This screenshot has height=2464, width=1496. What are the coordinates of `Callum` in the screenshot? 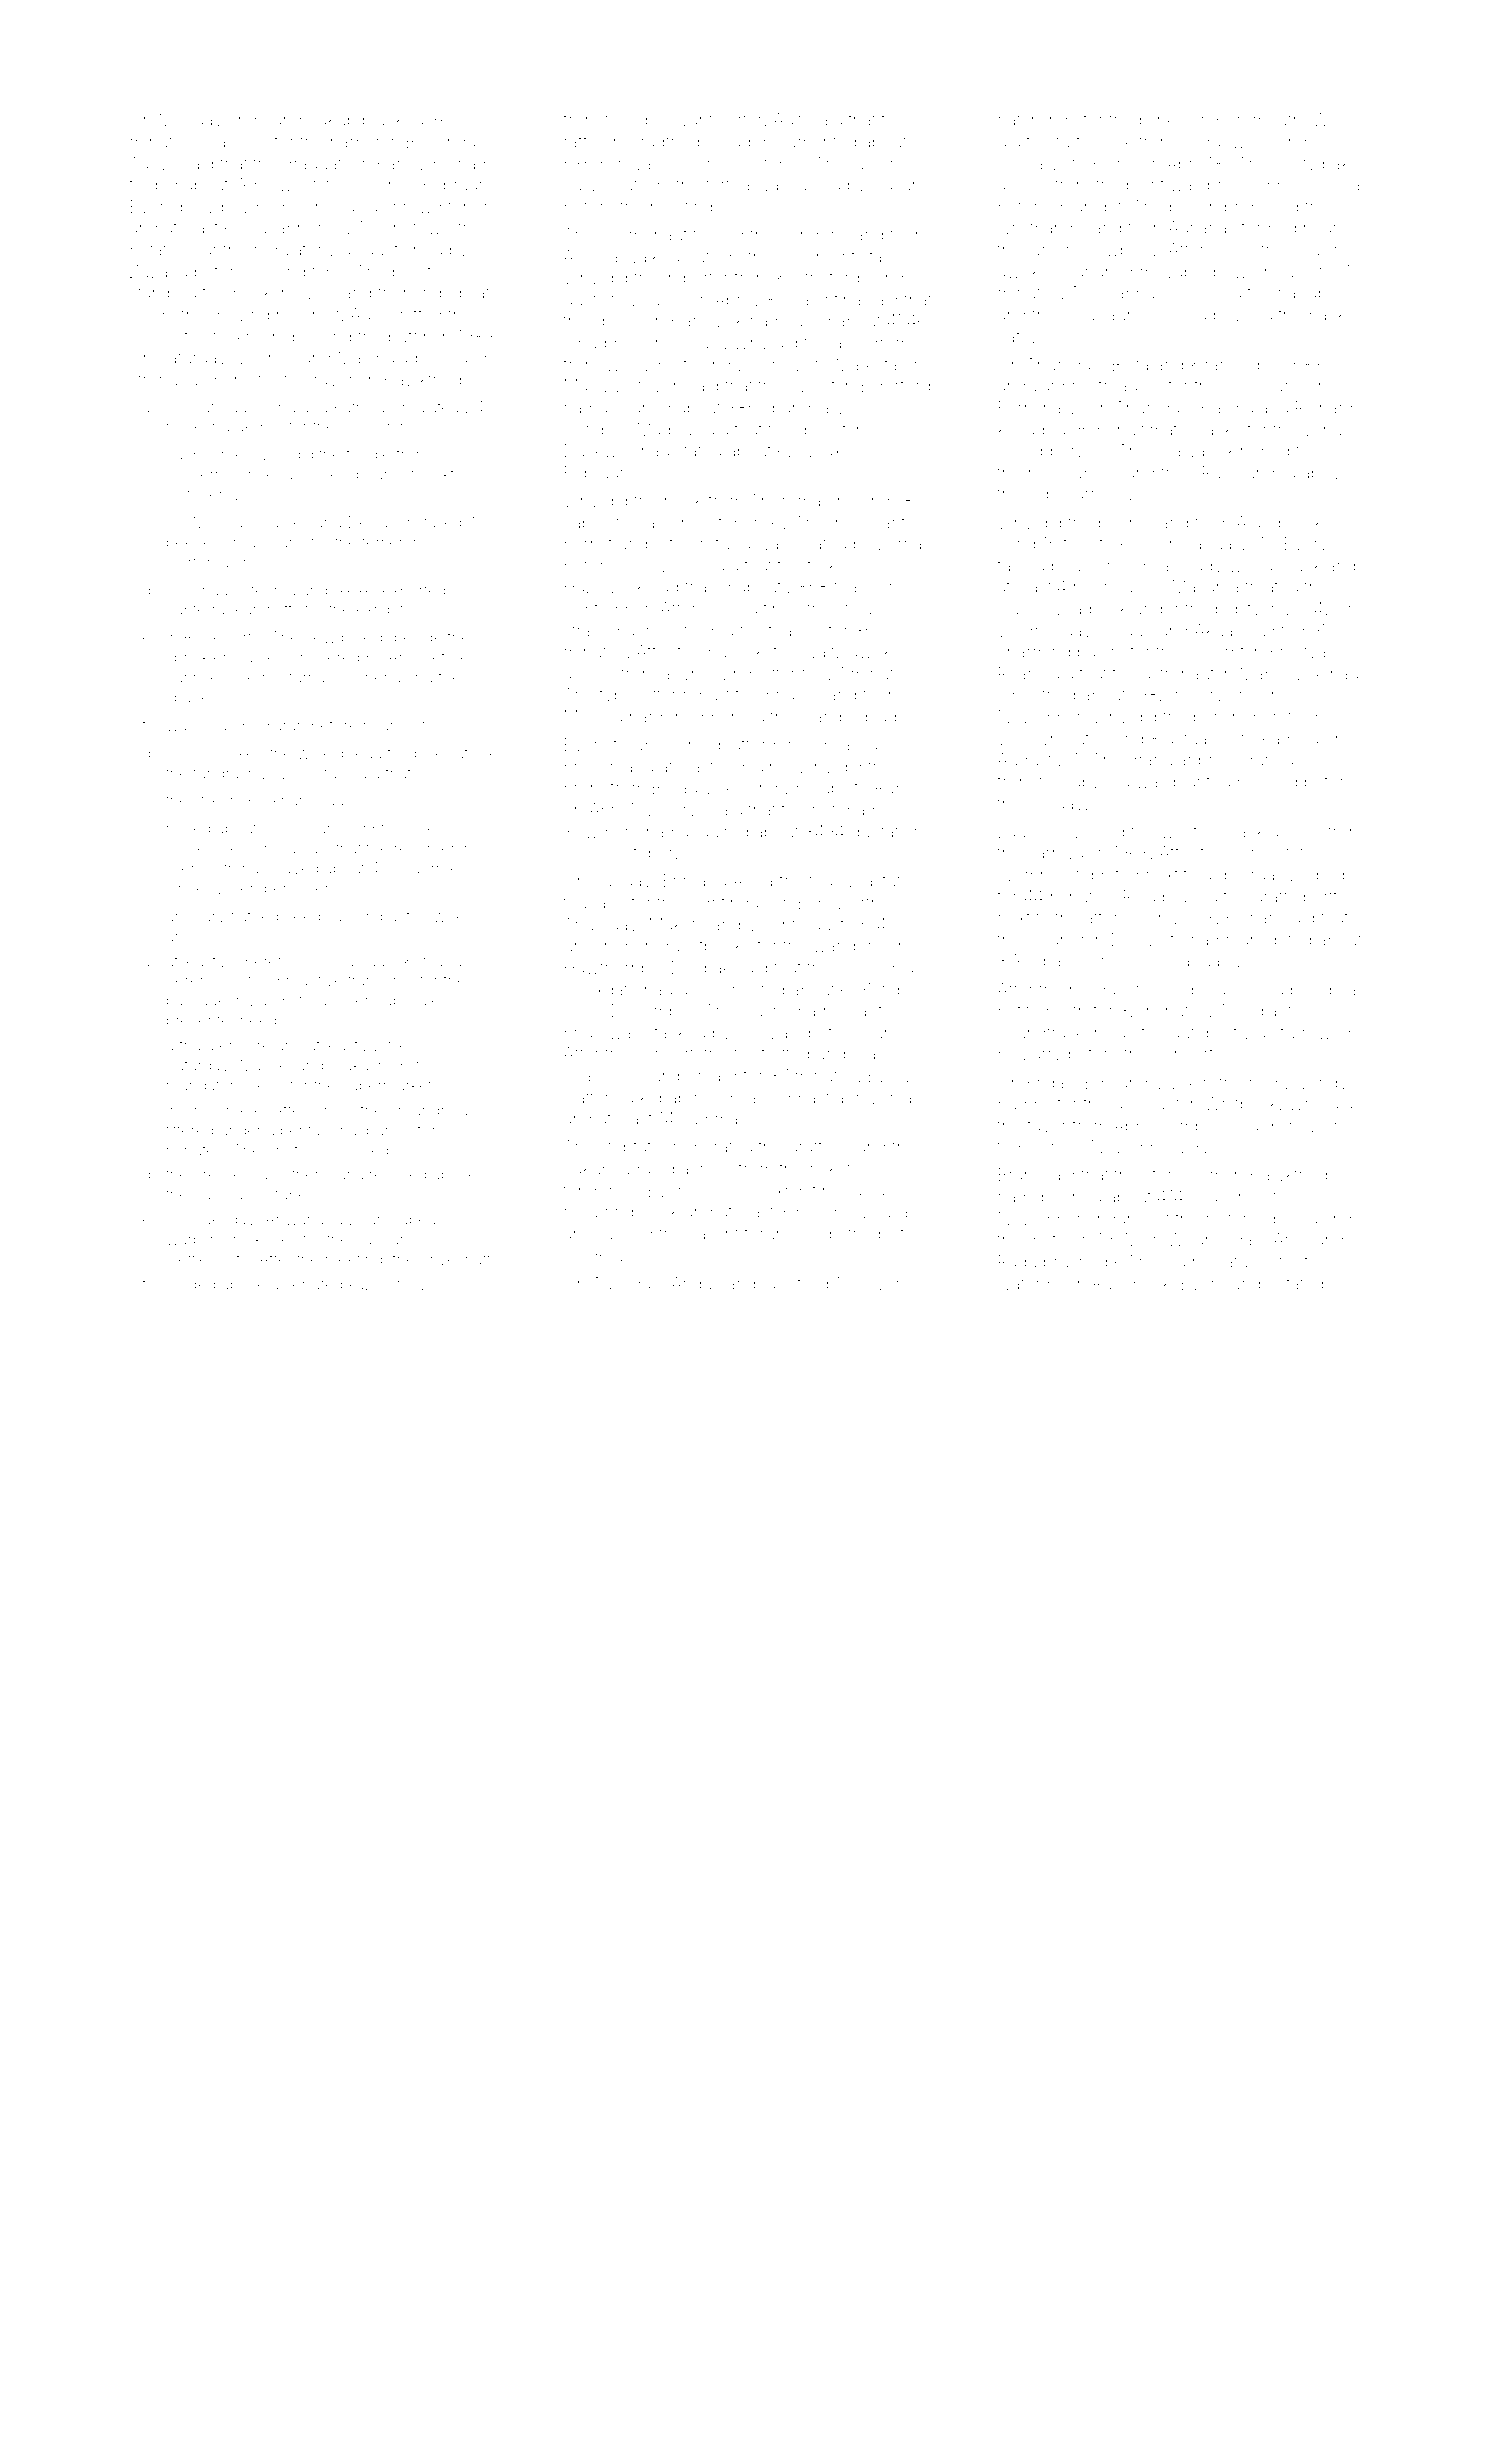 It's located at (898, 184).
